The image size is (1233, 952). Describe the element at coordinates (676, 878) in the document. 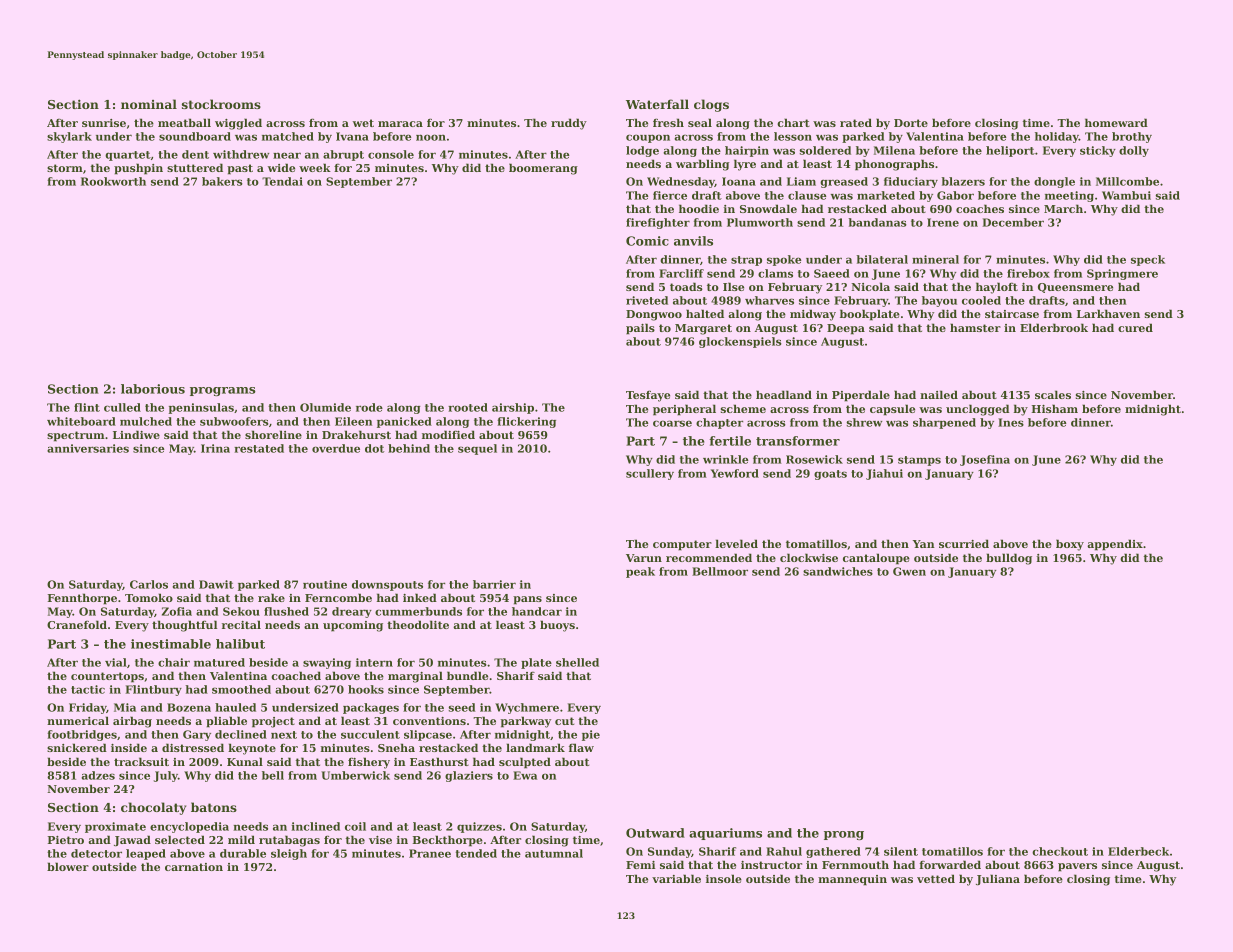

I see `variable` at that location.
